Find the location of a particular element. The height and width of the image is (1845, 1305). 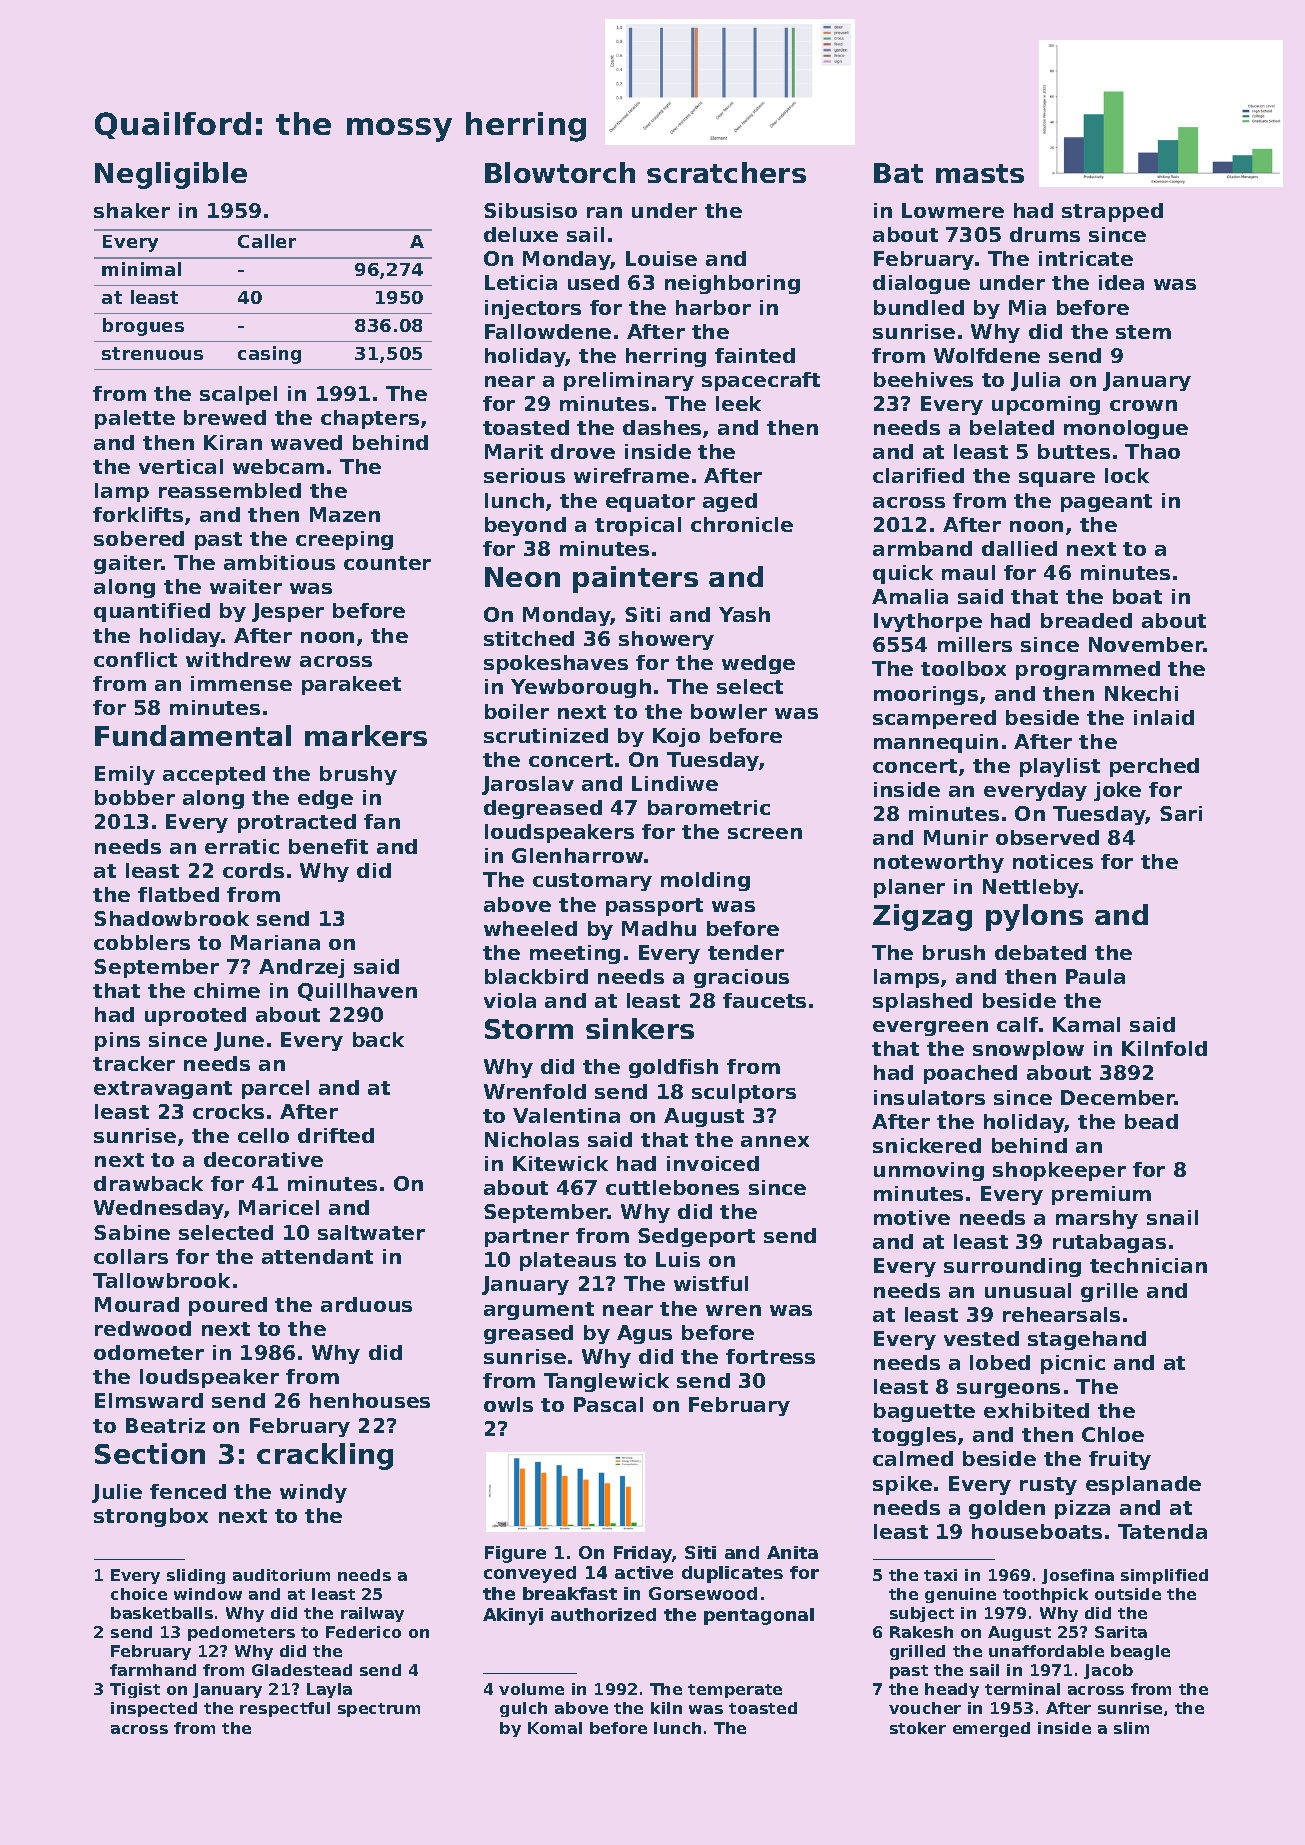

respectful is located at coordinates (285, 1709).
